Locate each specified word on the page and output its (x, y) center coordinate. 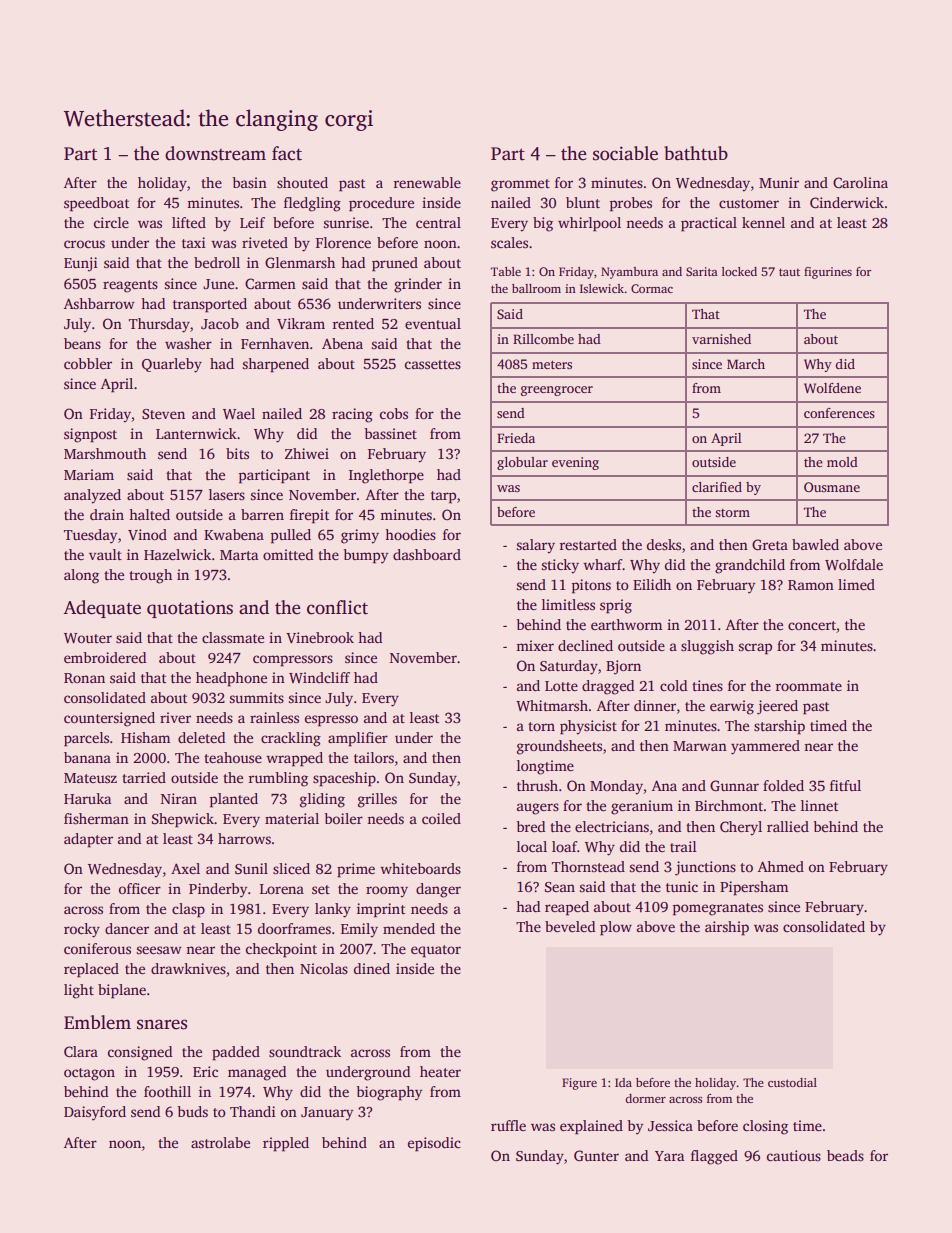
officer (140, 888)
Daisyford (95, 1113)
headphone (231, 679)
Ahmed (781, 866)
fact (287, 153)
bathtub (696, 153)
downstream (215, 153)
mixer (535, 645)
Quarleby (172, 365)
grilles (377, 800)
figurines (828, 273)
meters (552, 364)
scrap (755, 649)
